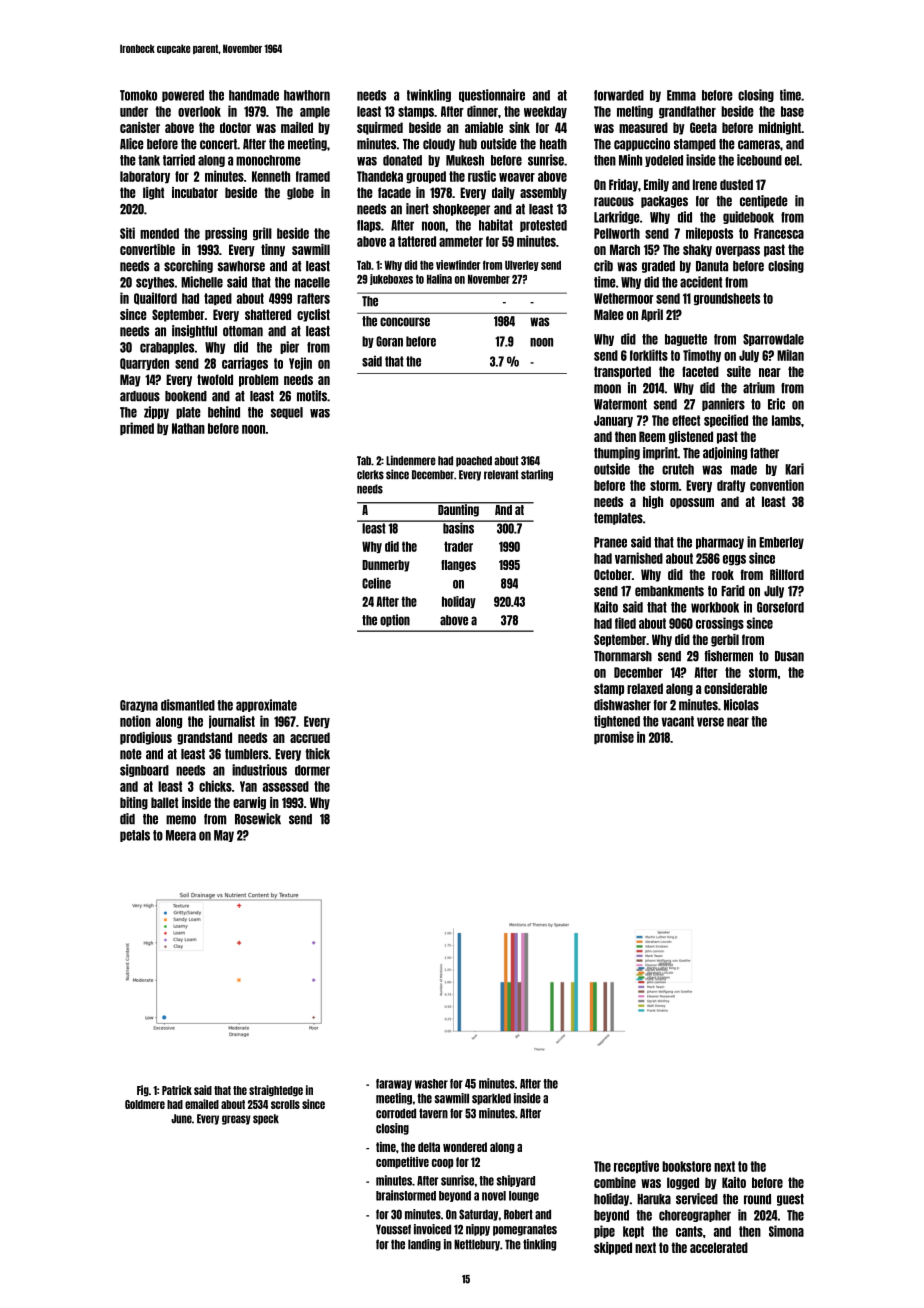 Image resolution: width=924 pixels, height=1308 pixels. I want to click on Youssef, so click(393, 1229).
